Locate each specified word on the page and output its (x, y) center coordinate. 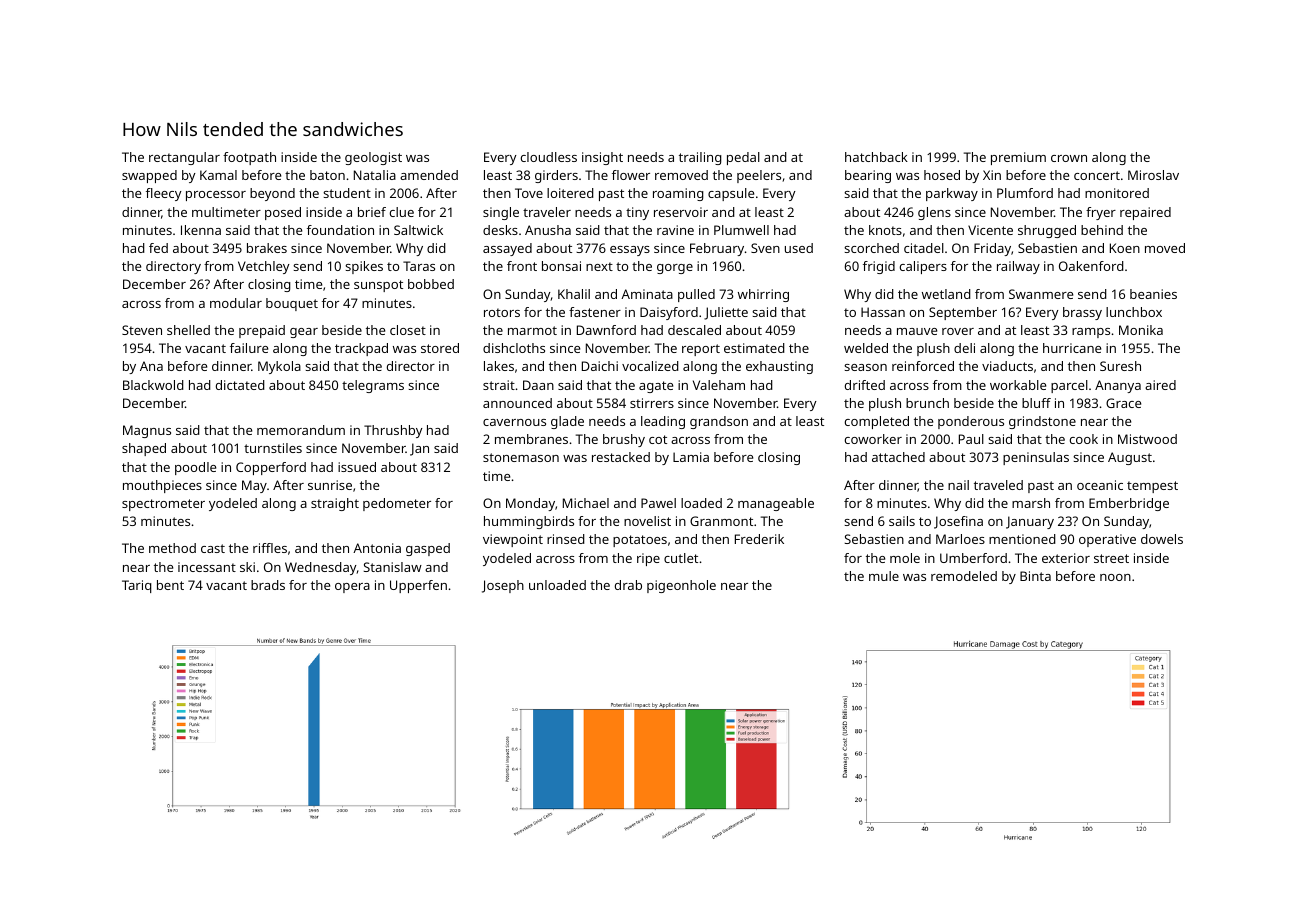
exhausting (779, 367)
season (865, 367)
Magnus (147, 431)
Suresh (1120, 366)
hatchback (876, 157)
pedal (743, 158)
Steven (142, 330)
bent (170, 585)
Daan (538, 385)
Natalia (375, 175)
